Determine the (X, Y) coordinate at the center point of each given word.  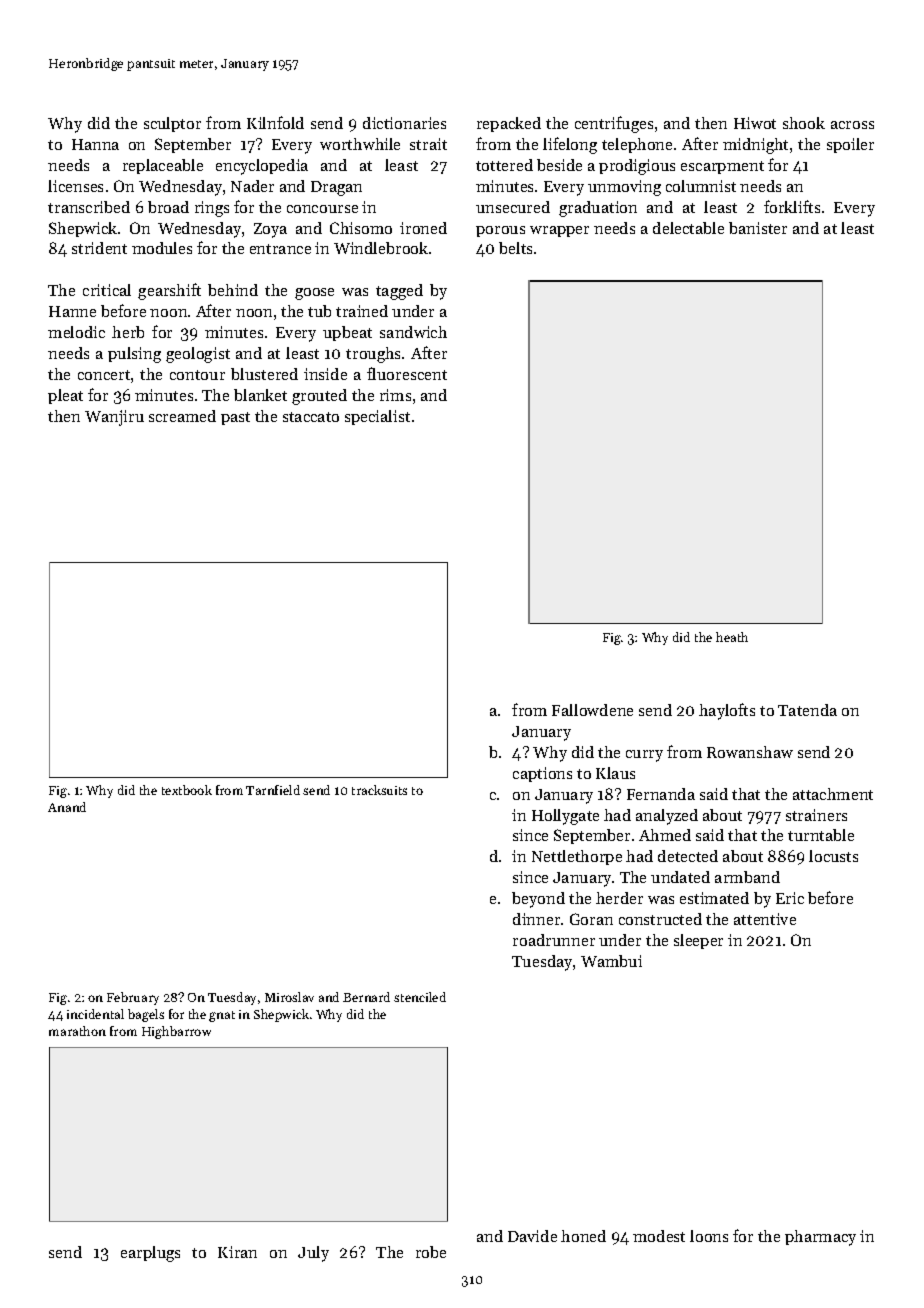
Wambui (611, 961)
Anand (67, 807)
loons (709, 1236)
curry (644, 756)
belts (515, 248)
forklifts (792, 206)
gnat (222, 1016)
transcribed (89, 207)
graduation (598, 209)
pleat (65, 396)
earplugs (150, 1254)
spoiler (850, 145)
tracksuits (379, 790)
